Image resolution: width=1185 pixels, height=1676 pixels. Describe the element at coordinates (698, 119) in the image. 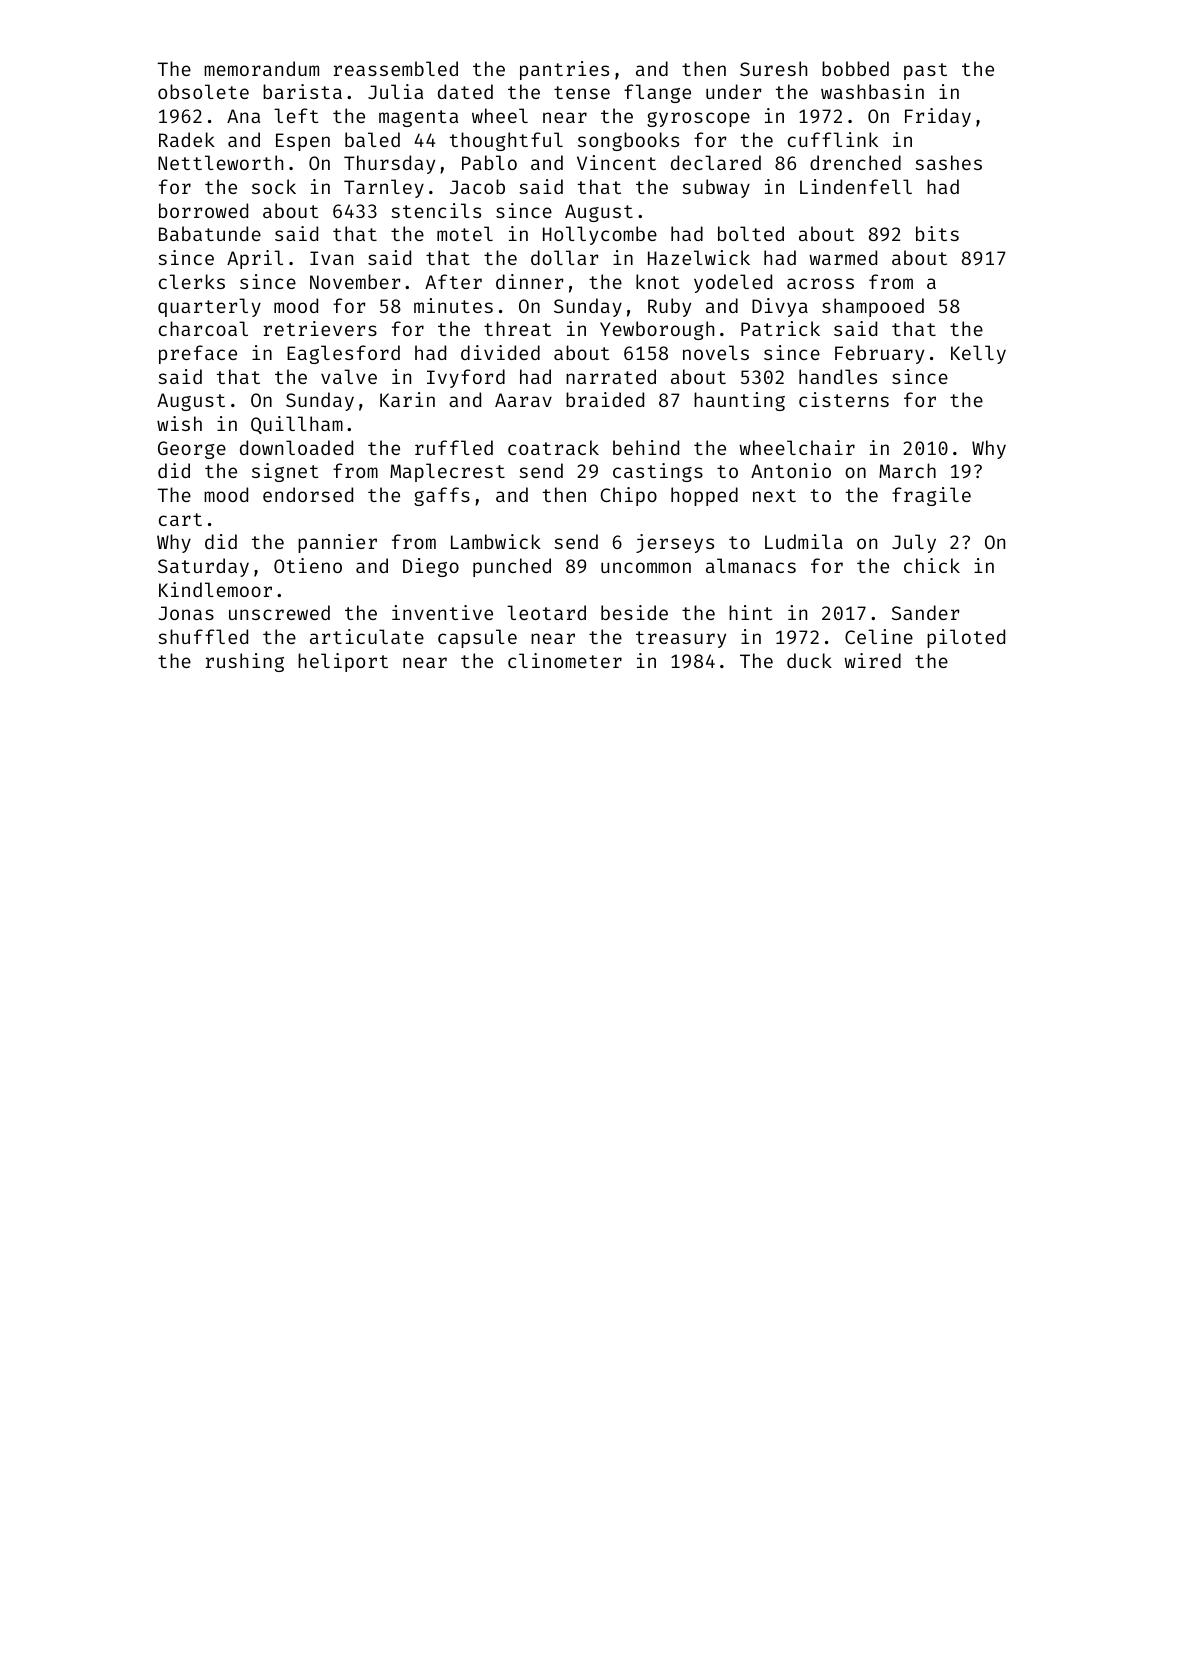

I see `gyroscope` at that location.
